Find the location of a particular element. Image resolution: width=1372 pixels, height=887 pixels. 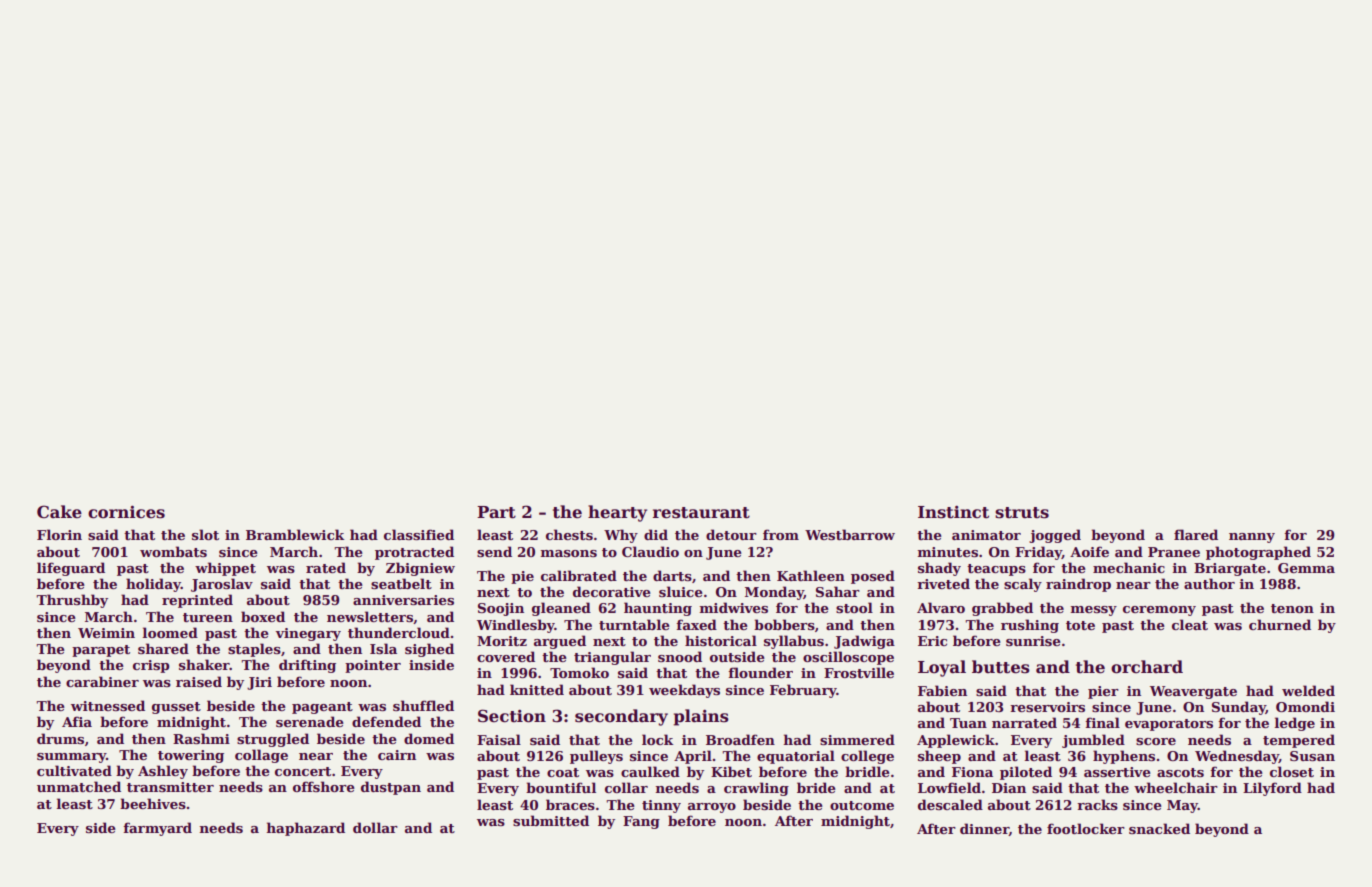

outcome is located at coordinates (862, 805).
